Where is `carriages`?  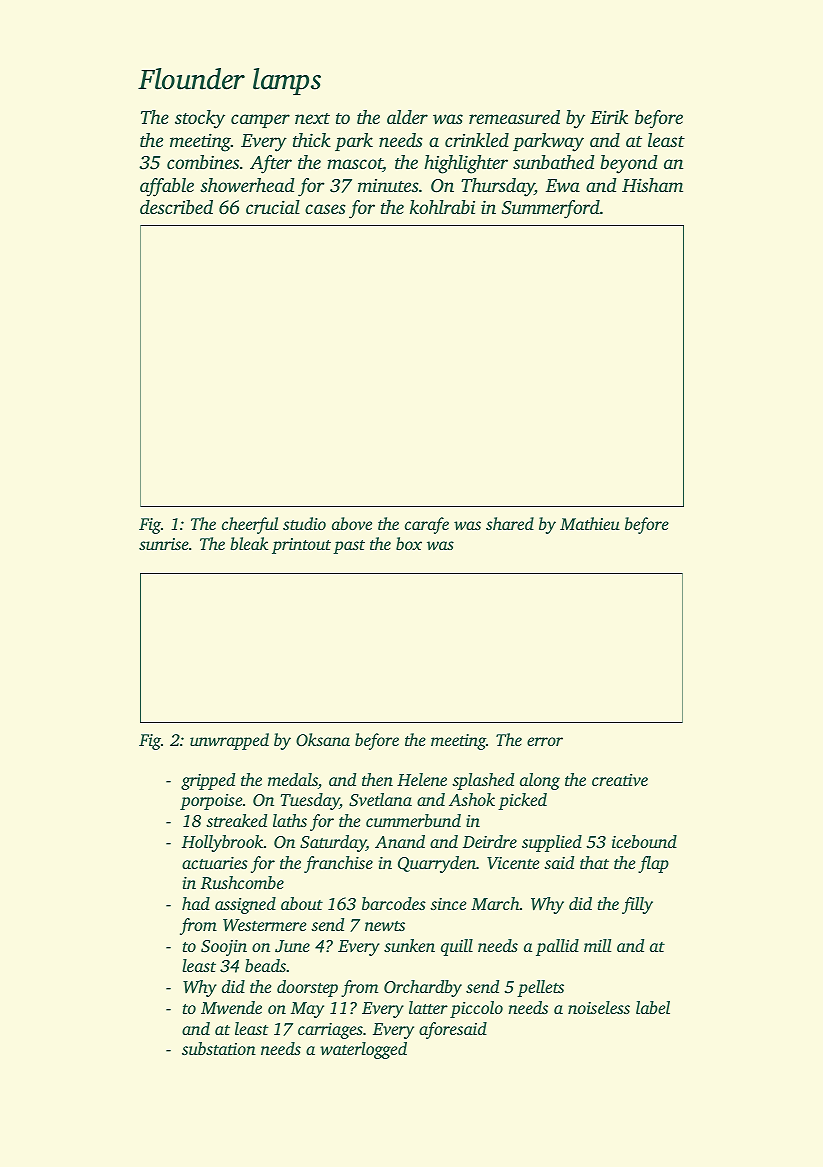 carriages is located at coordinates (330, 1031).
